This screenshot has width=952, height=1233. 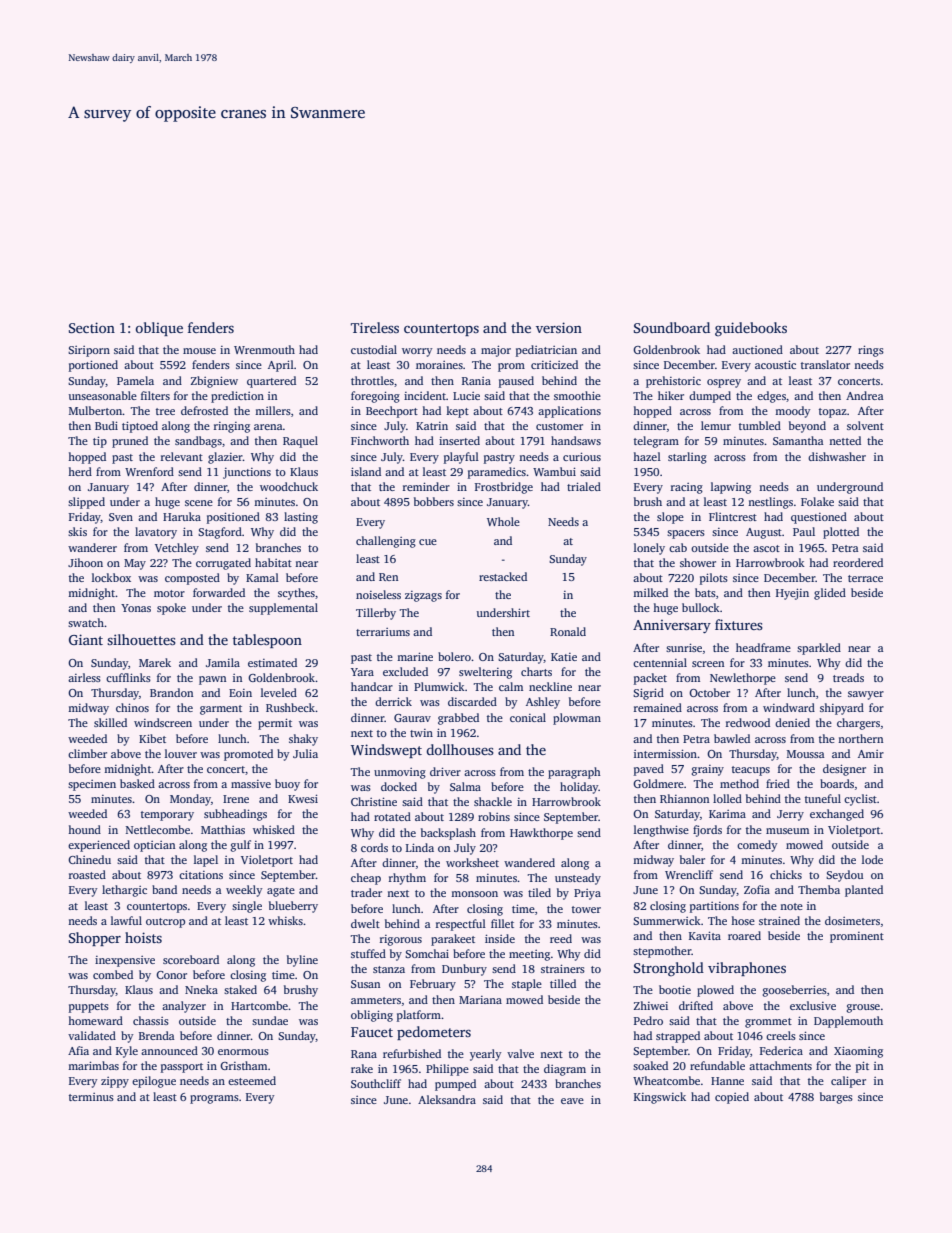 What do you see at coordinates (375, 327) in the screenshot?
I see `Tireless` at bounding box center [375, 327].
